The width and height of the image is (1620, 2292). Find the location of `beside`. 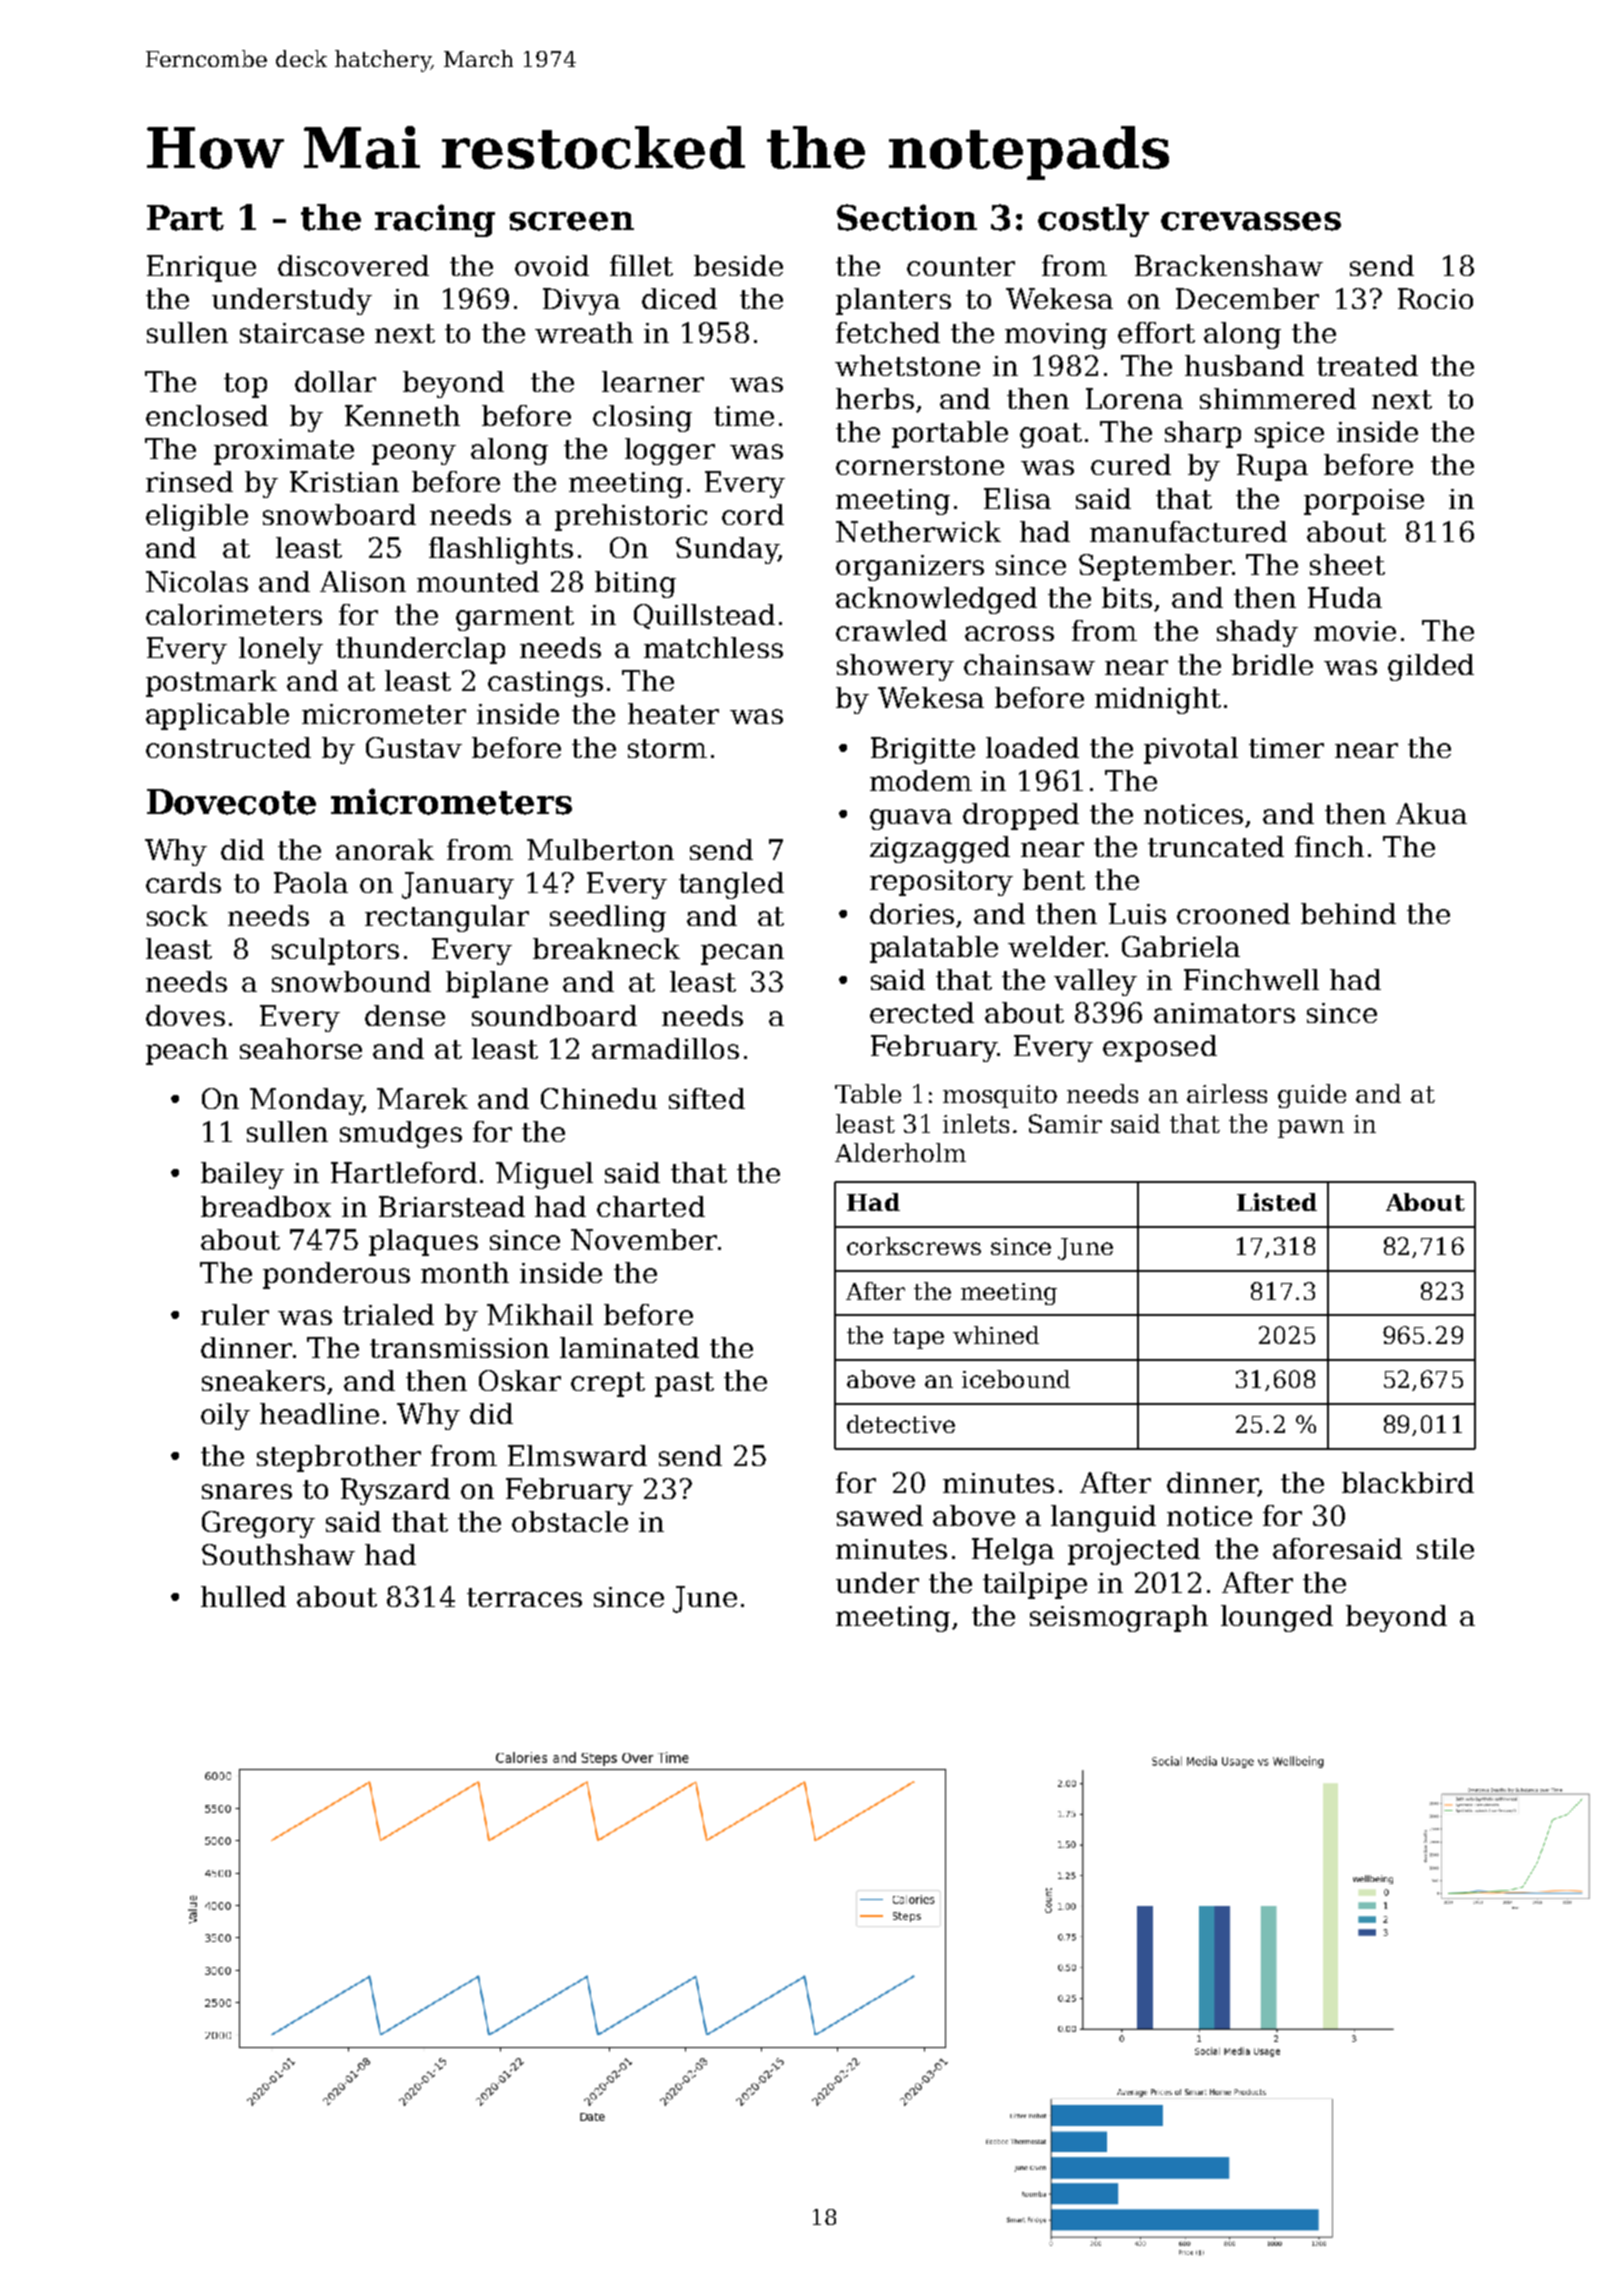

beside is located at coordinates (738, 265).
